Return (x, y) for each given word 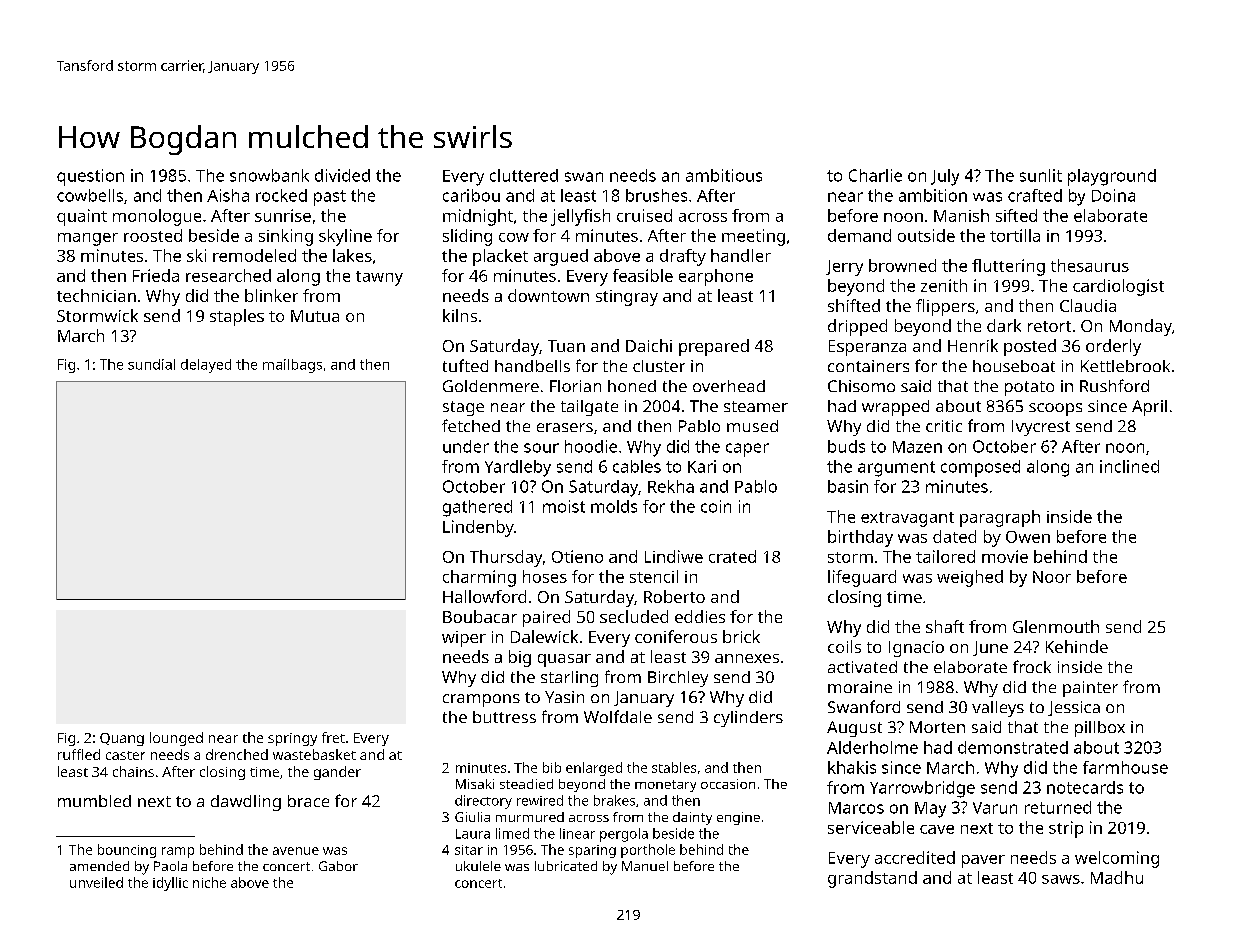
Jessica (1074, 708)
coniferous (676, 636)
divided (342, 175)
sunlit (1041, 175)
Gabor (338, 866)
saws (1061, 879)
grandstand (872, 879)
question (90, 177)
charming (479, 578)
